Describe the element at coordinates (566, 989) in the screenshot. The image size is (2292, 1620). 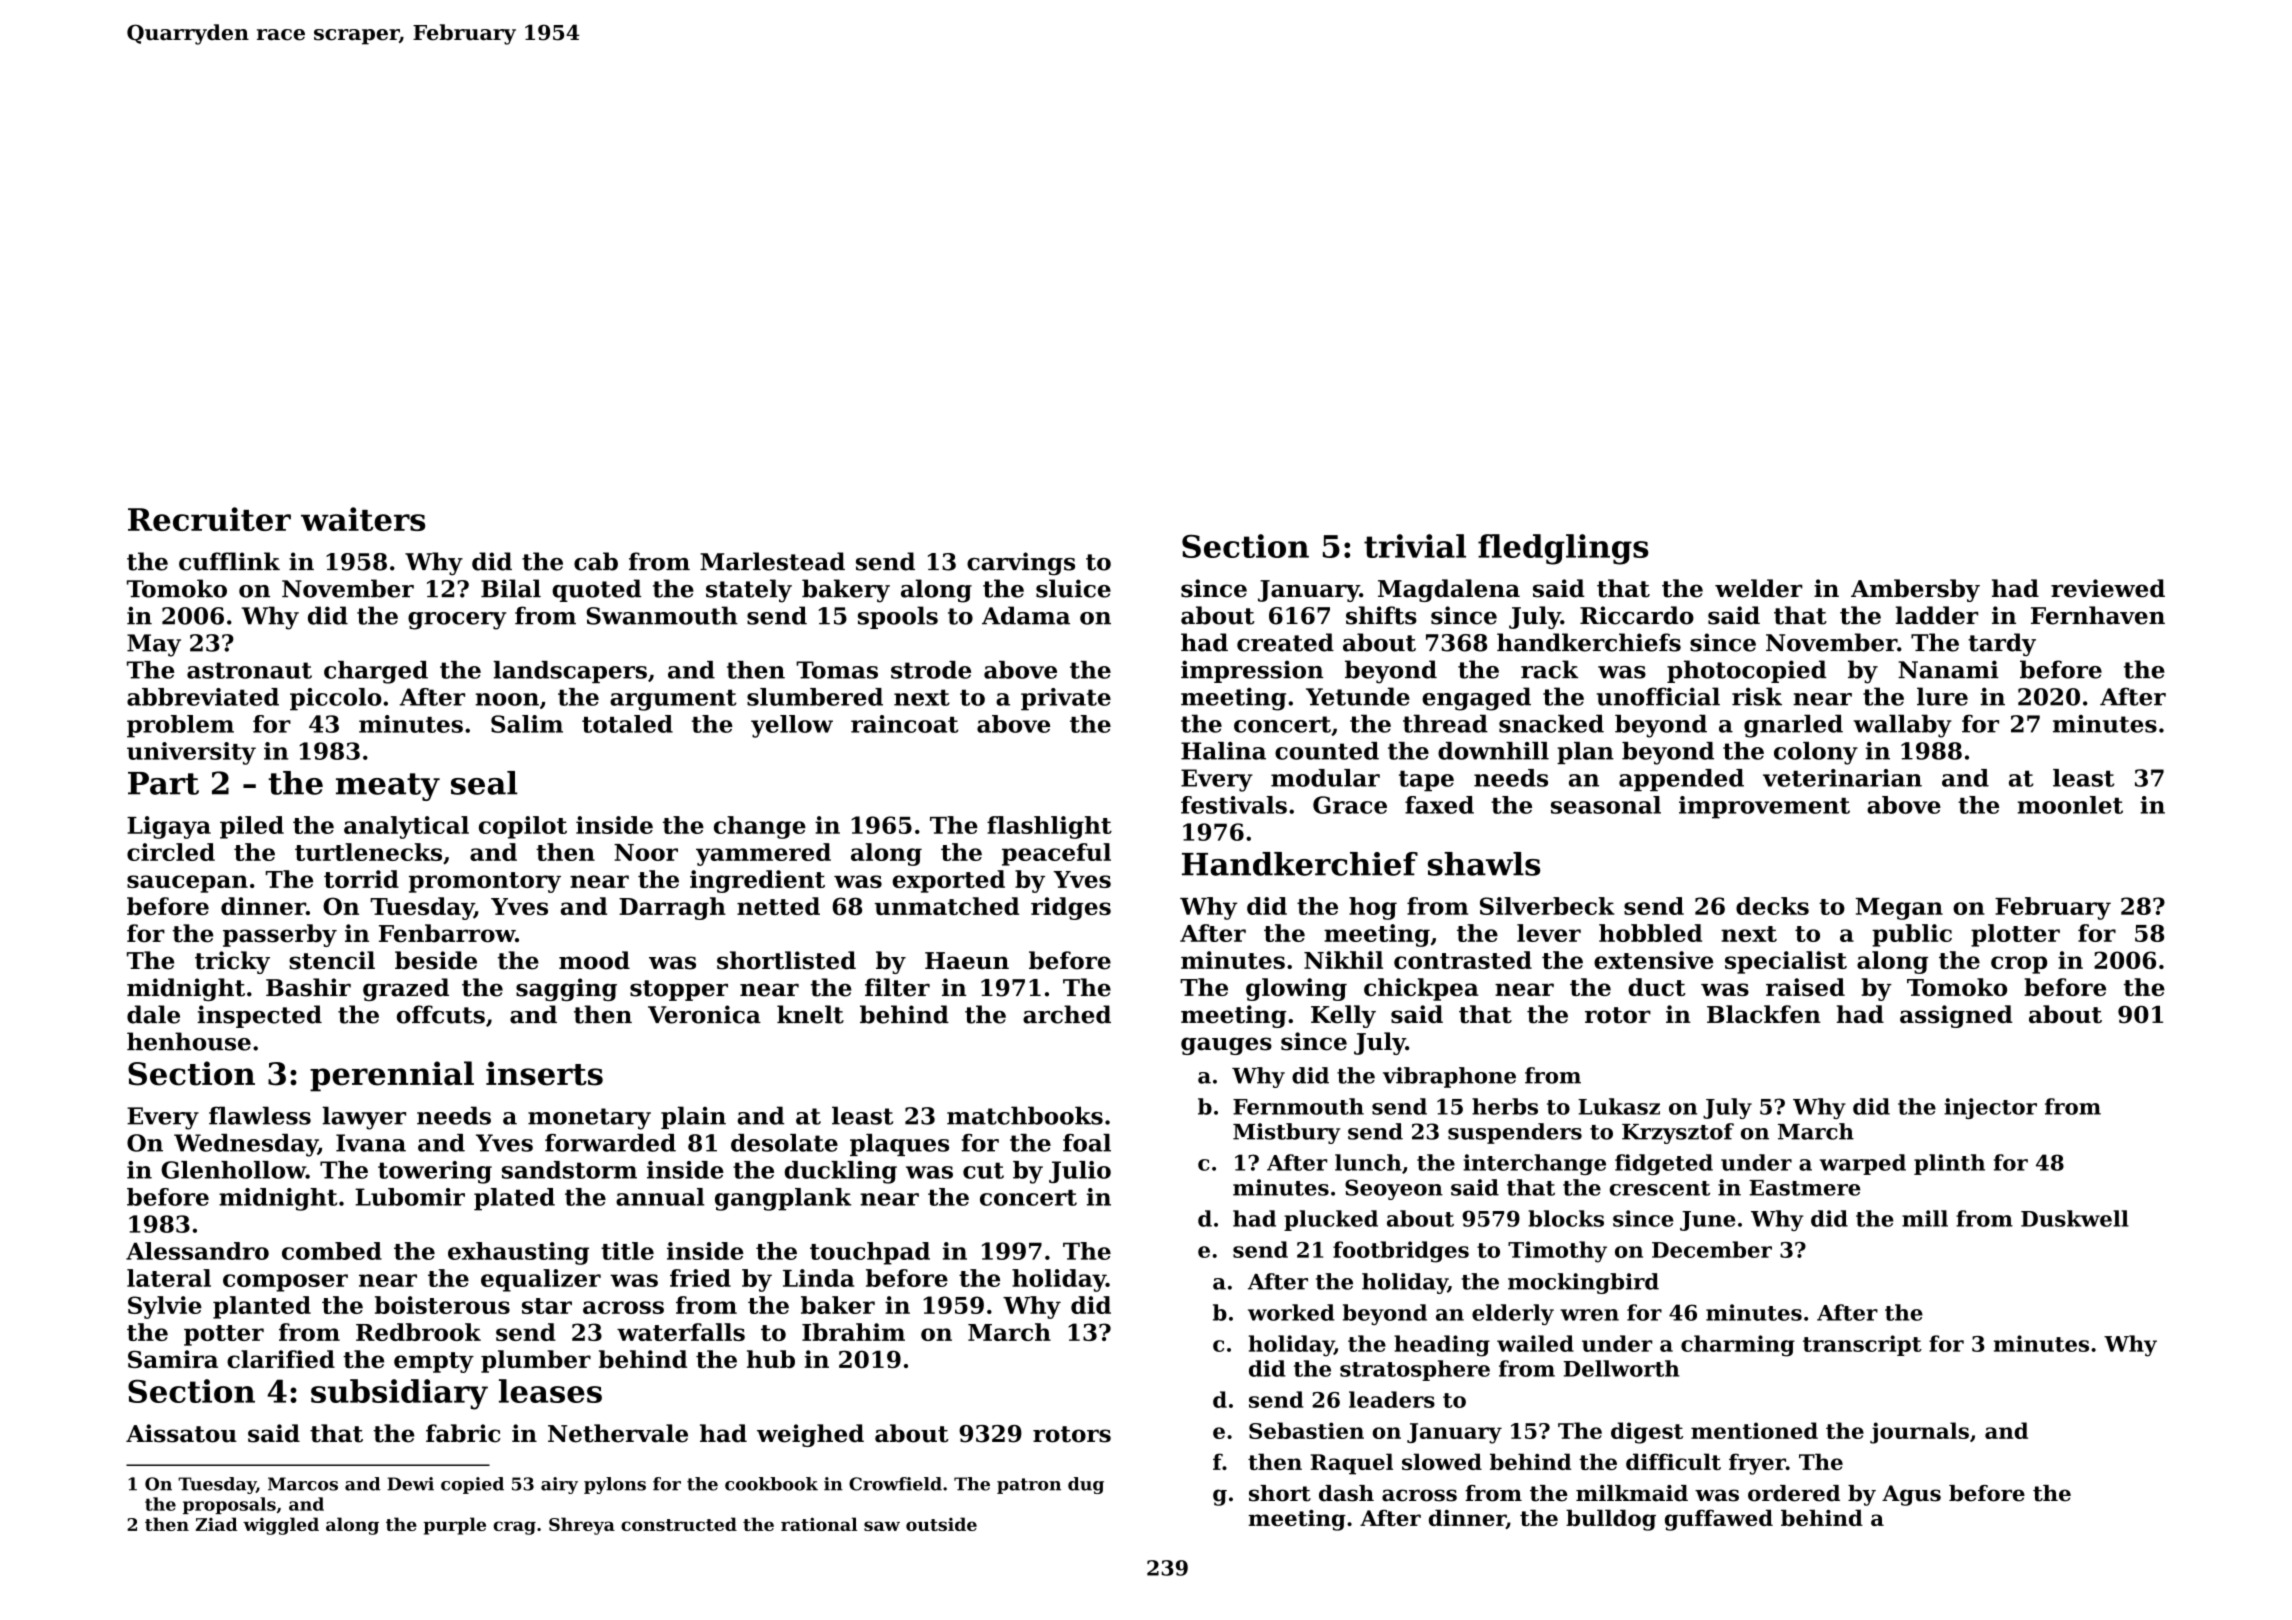
I see `sagging` at that location.
